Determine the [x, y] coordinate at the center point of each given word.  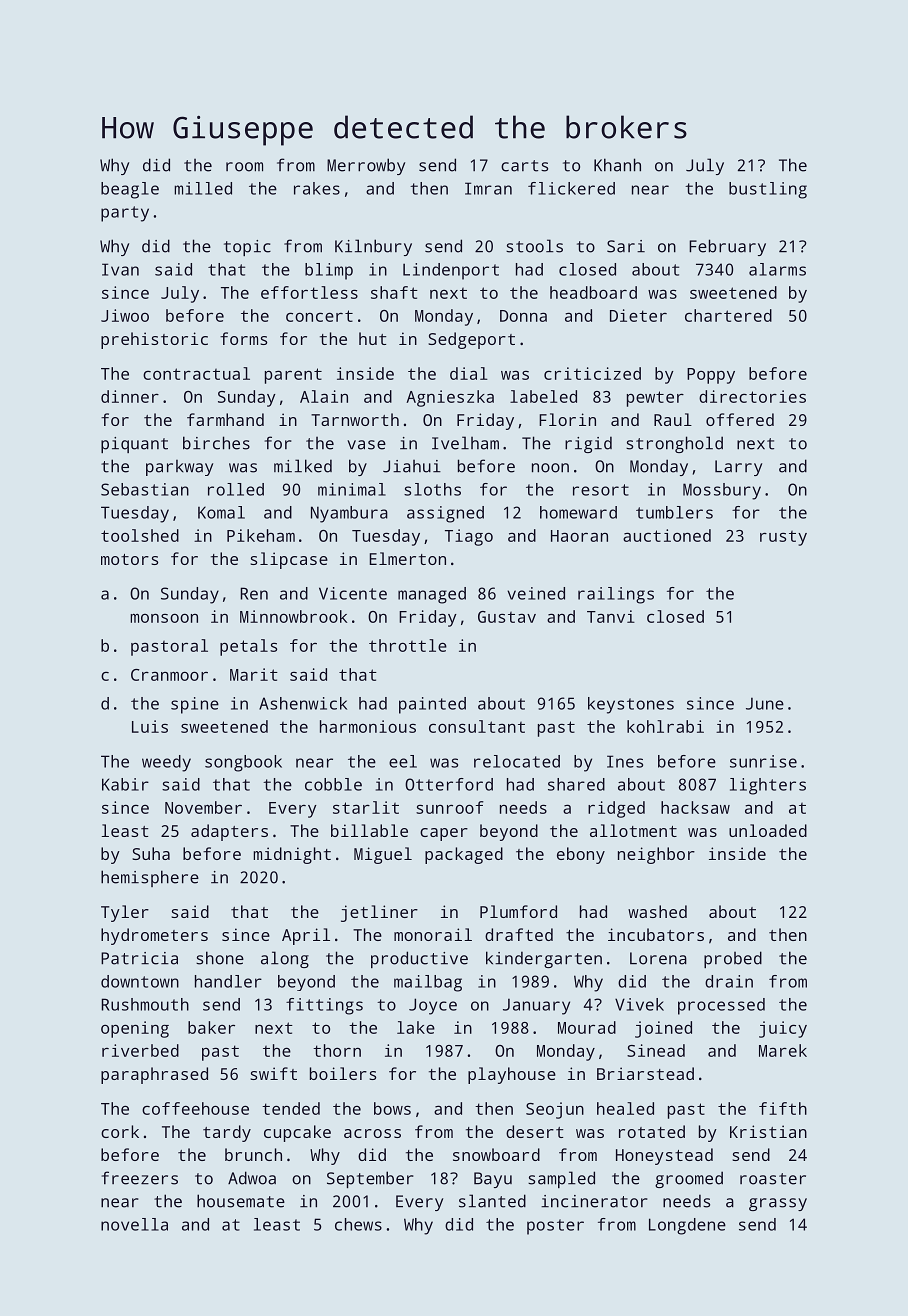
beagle [130, 190]
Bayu [493, 1180]
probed [733, 959]
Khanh [617, 165]
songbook [243, 763]
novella [134, 1224]
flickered [571, 188]
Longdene [687, 1226]
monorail [433, 934]
